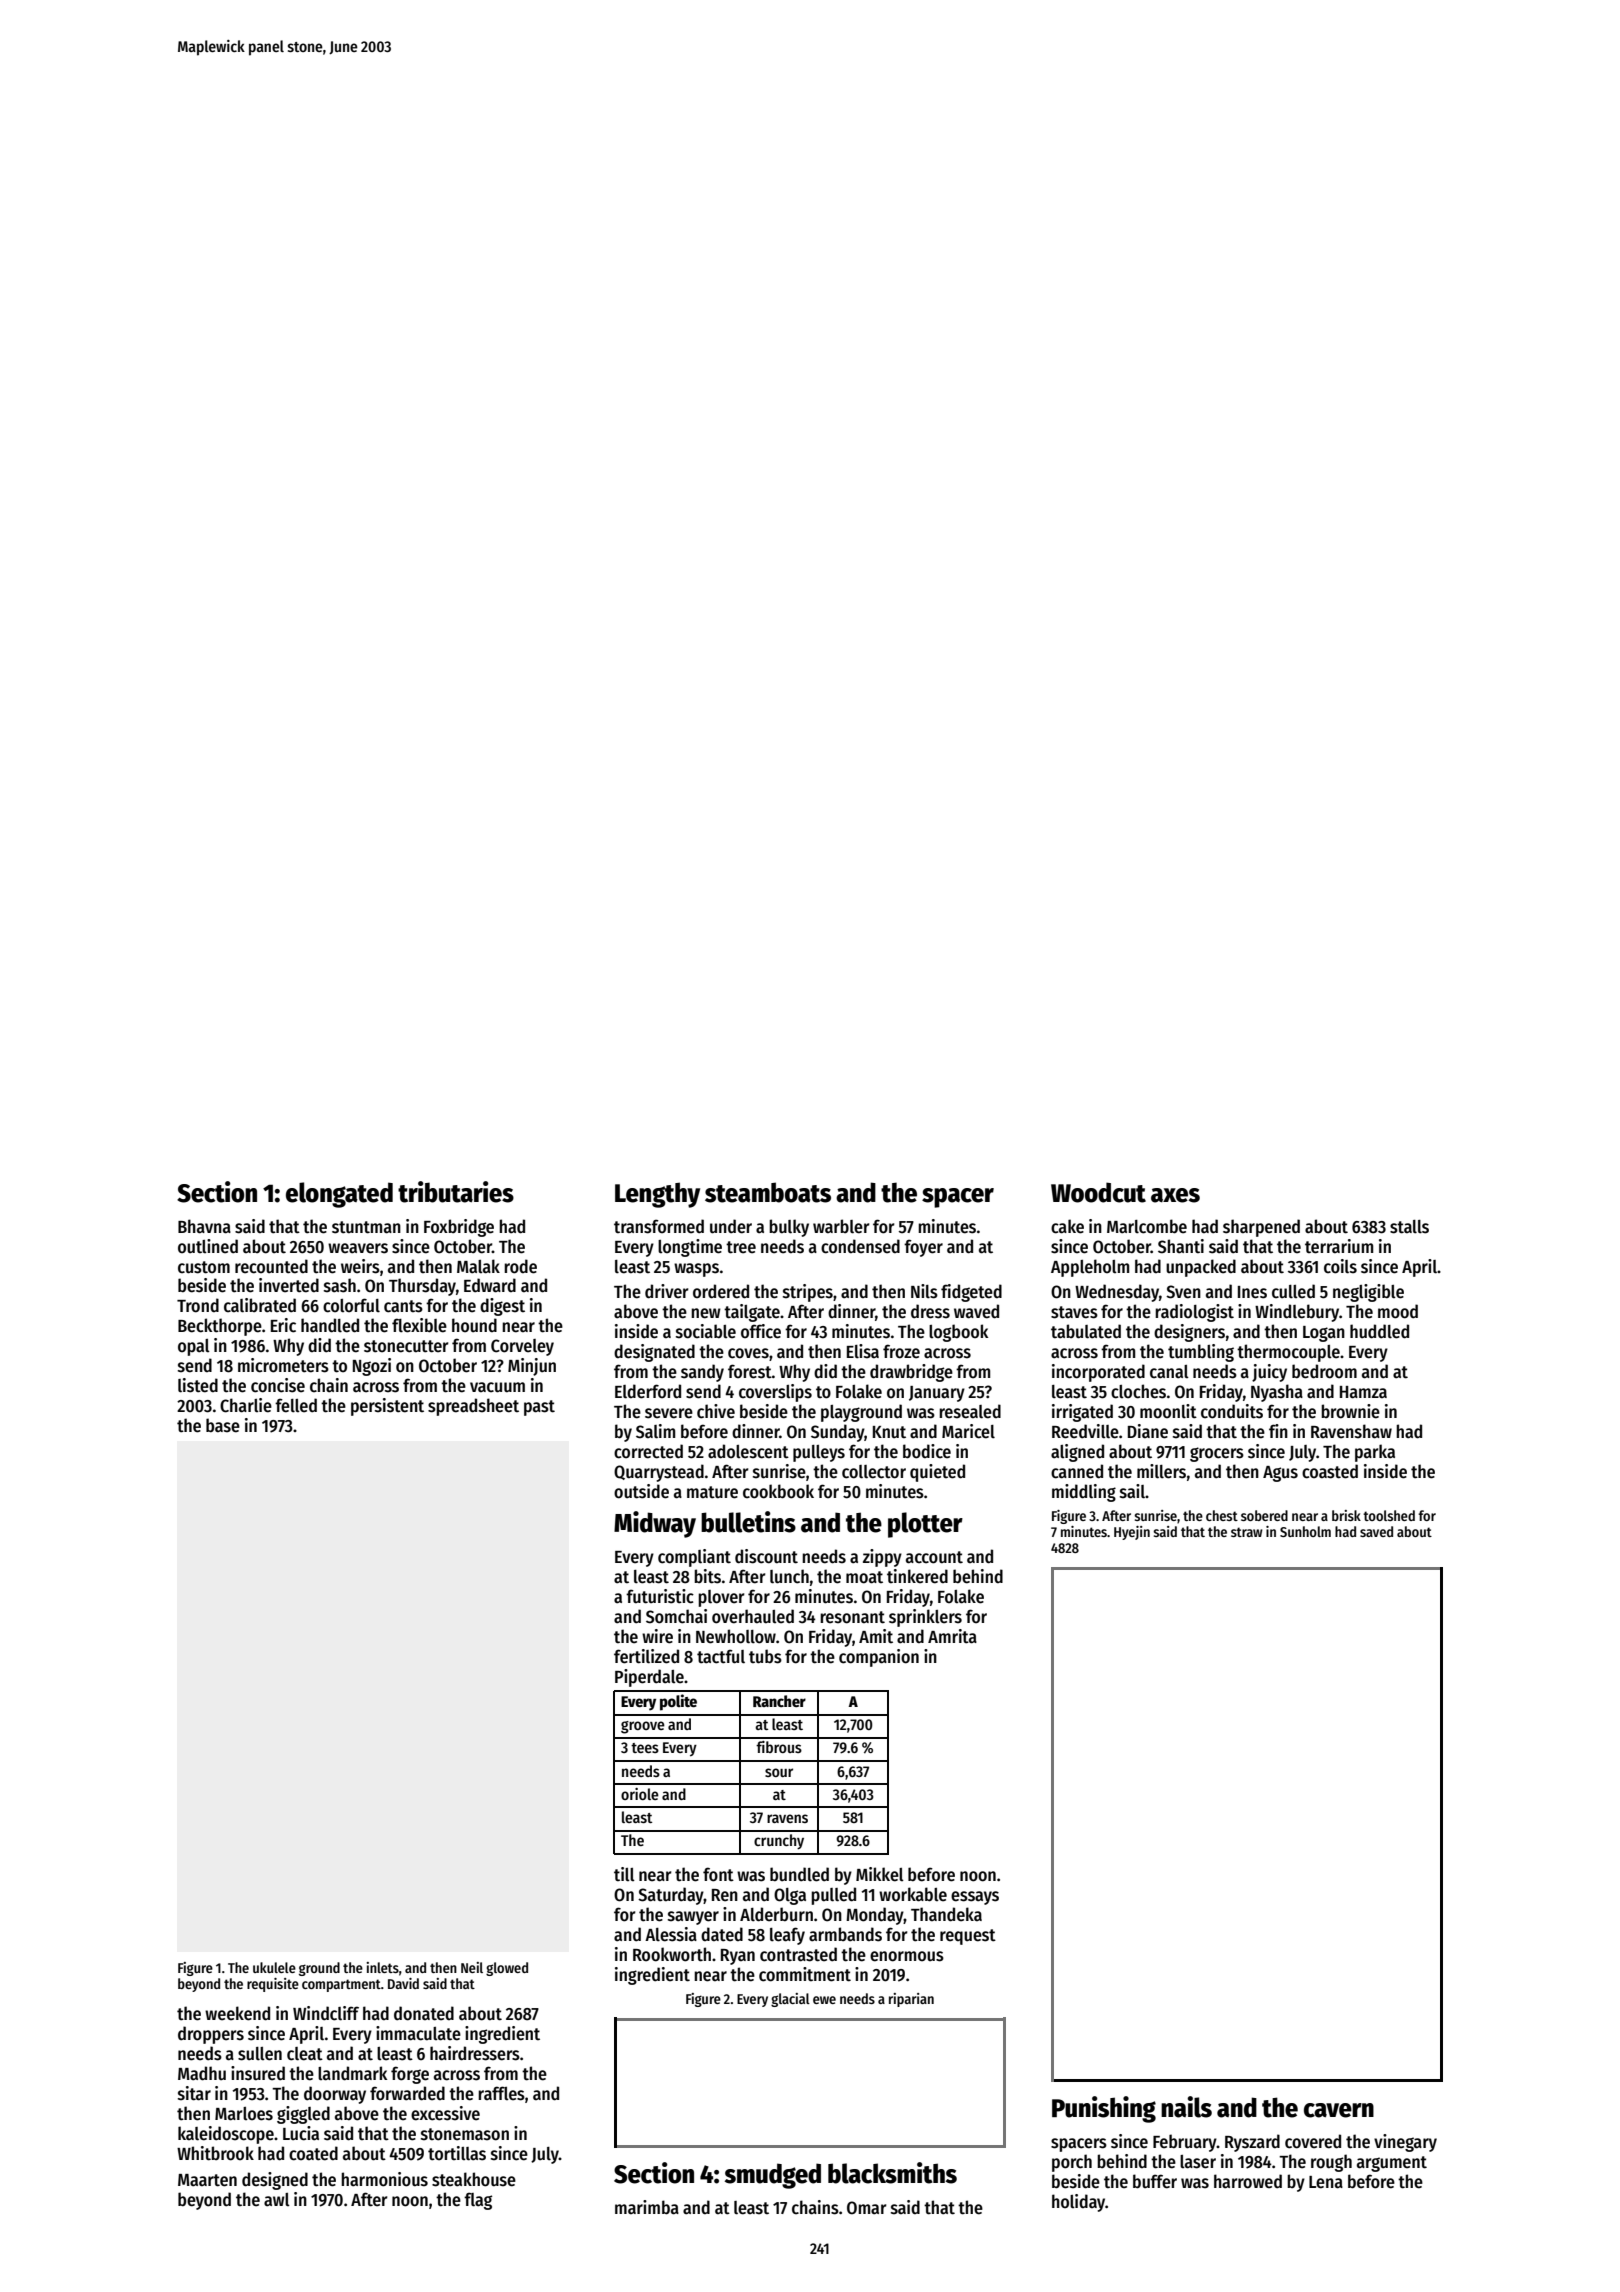 This image has height=2292, width=1620. Describe the element at coordinates (274, 1967) in the image. I see `ukulele` at that location.
